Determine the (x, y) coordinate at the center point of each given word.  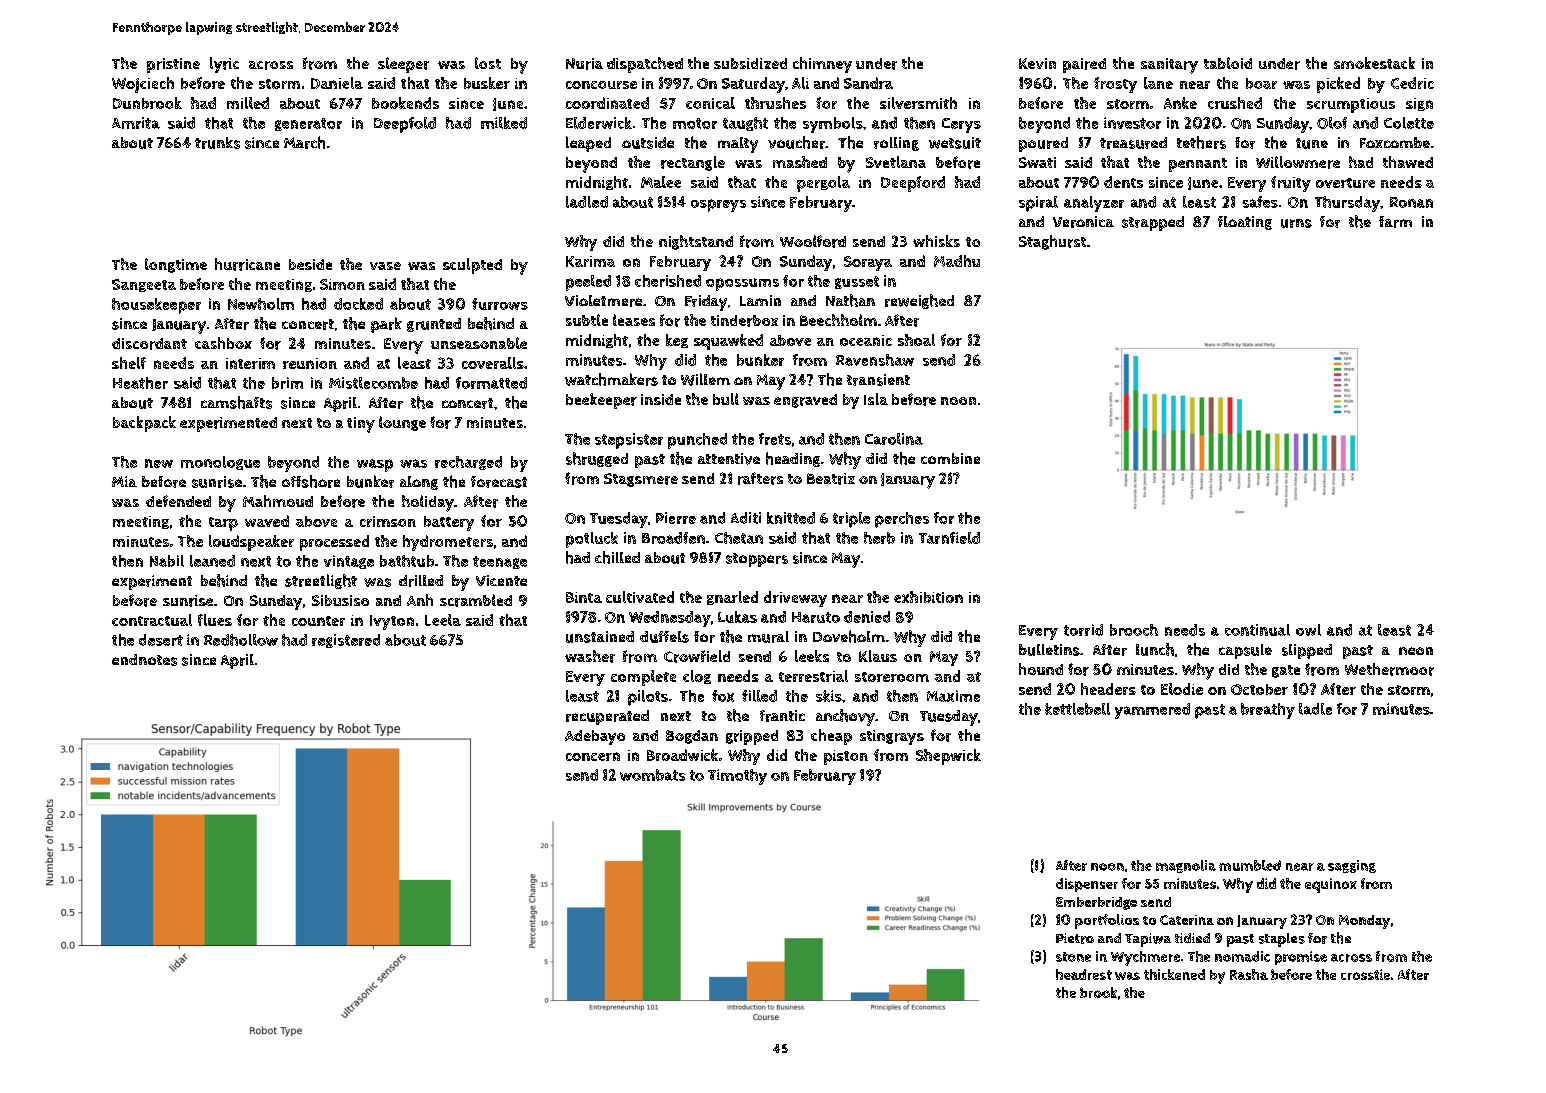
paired (1084, 65)
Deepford (913, 184)
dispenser (1087, 885)
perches (902, 520)
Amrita (136, 123)
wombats (652, 775)
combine (950, 458)
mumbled (1250, 865)
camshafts (236, 402)
